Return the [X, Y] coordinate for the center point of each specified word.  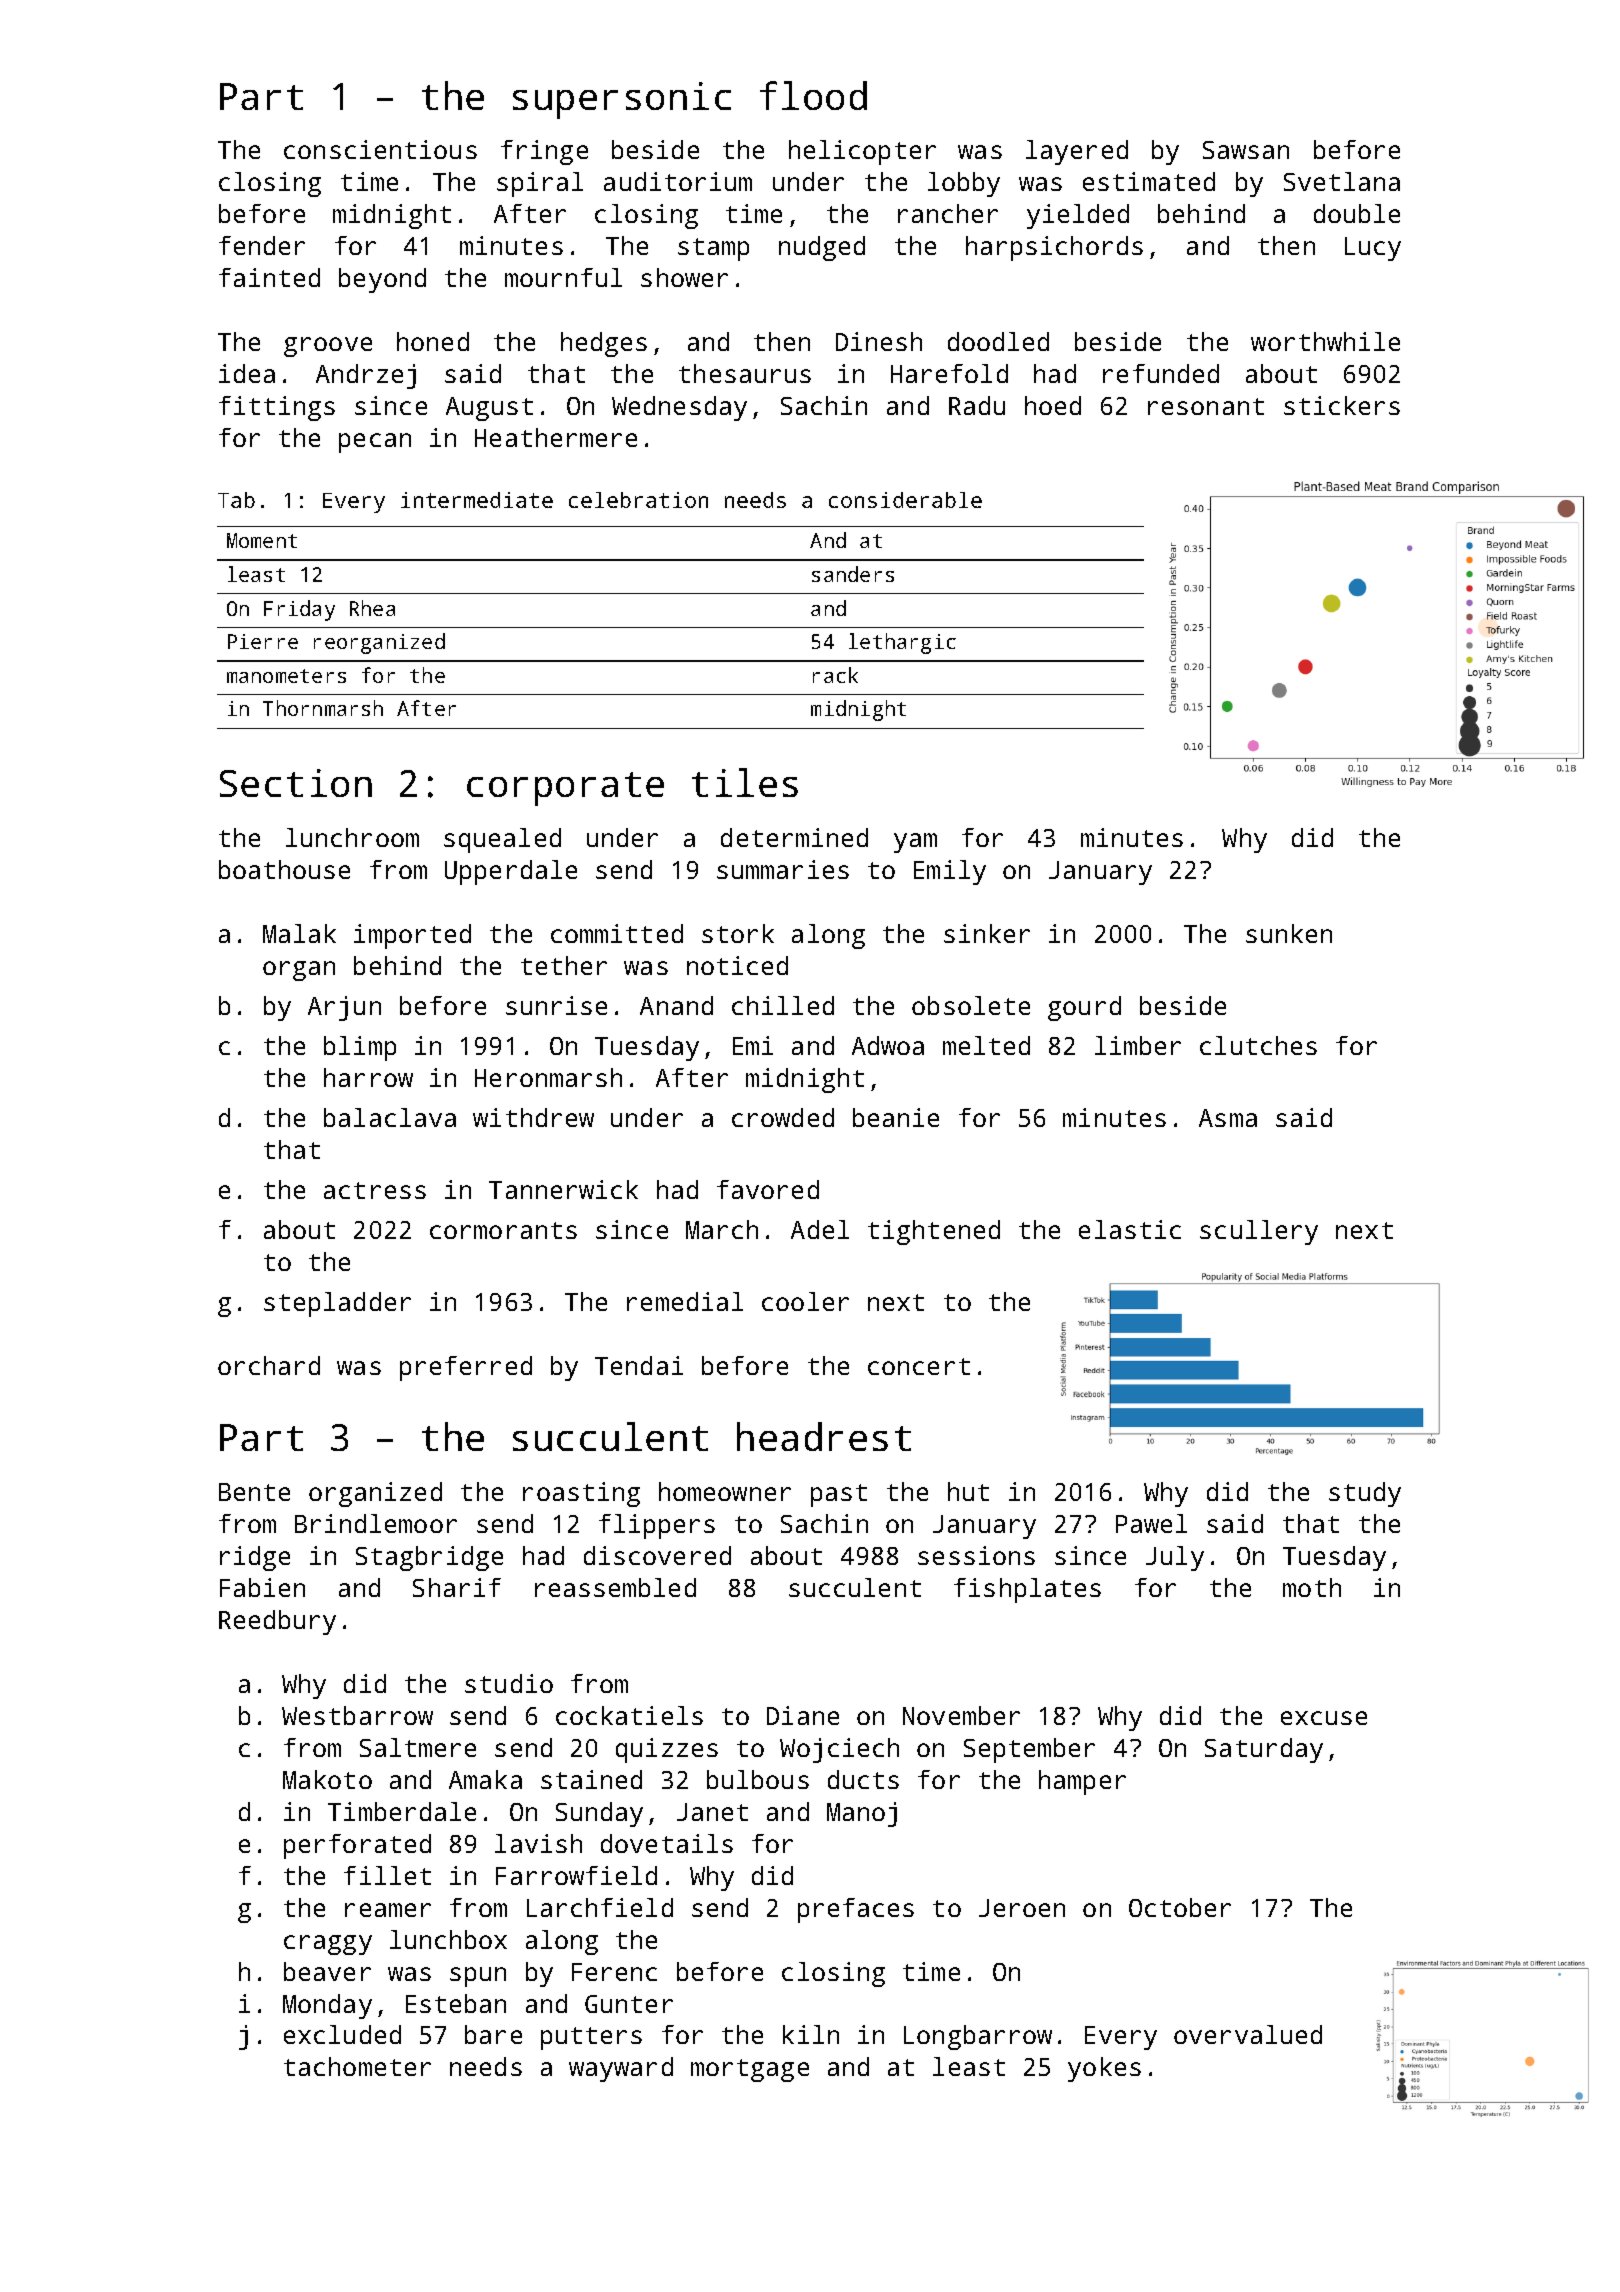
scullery [1259, 1232]
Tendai [639, 1365]
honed [433, 341]
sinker [987, 933]
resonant [1206, 406]
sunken [1289, 933]
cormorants [503, 1230]
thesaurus [745, 373]
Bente [254, 1492]
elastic [1130, 1229]
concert [919, 1366]
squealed [502, 840]
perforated [357, 1846]
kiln [811, 2034]
